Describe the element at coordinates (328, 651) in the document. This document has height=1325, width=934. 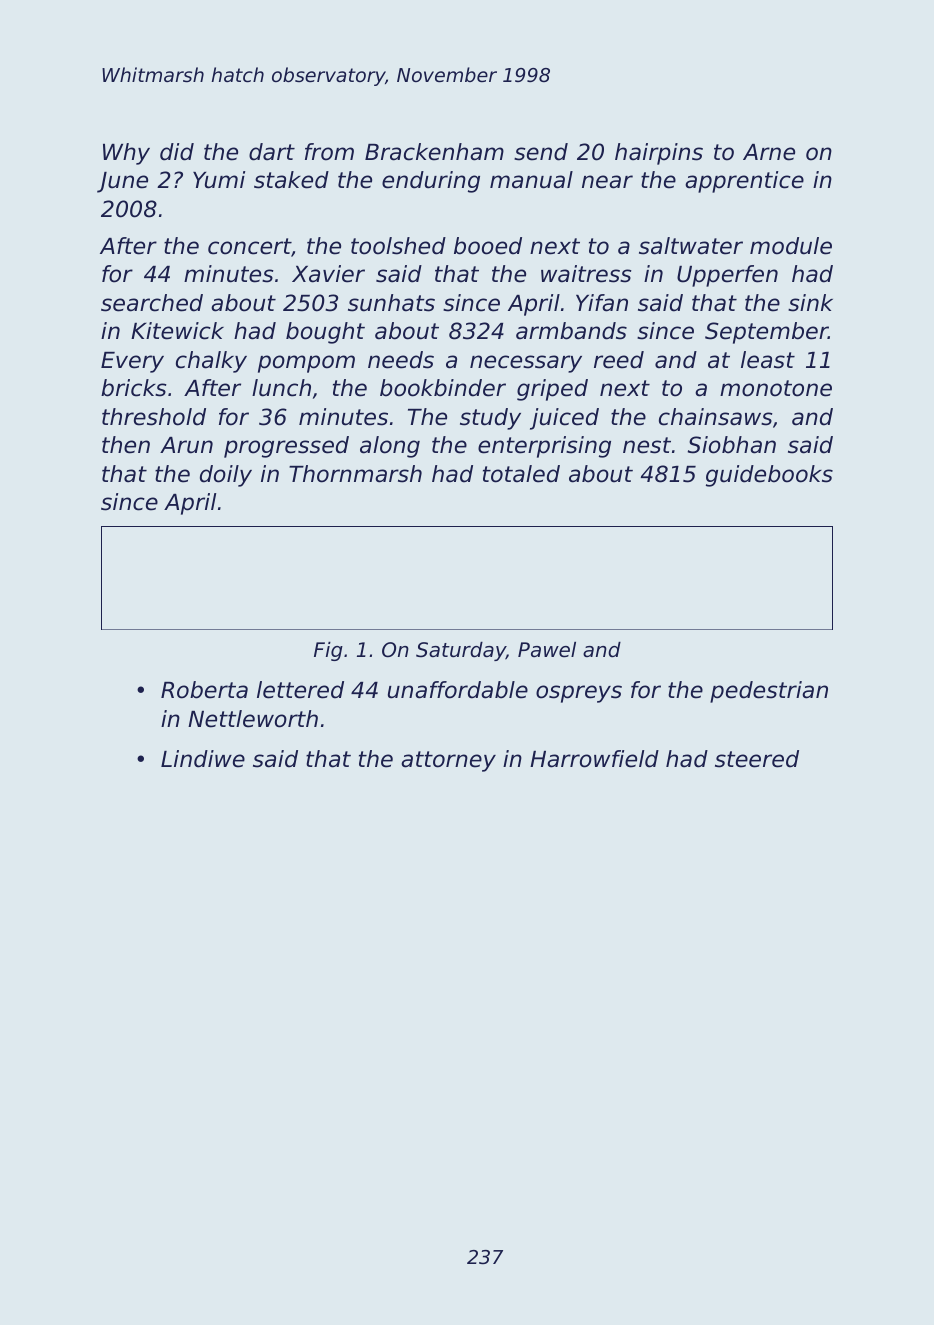
I see `Fig` at that location.
